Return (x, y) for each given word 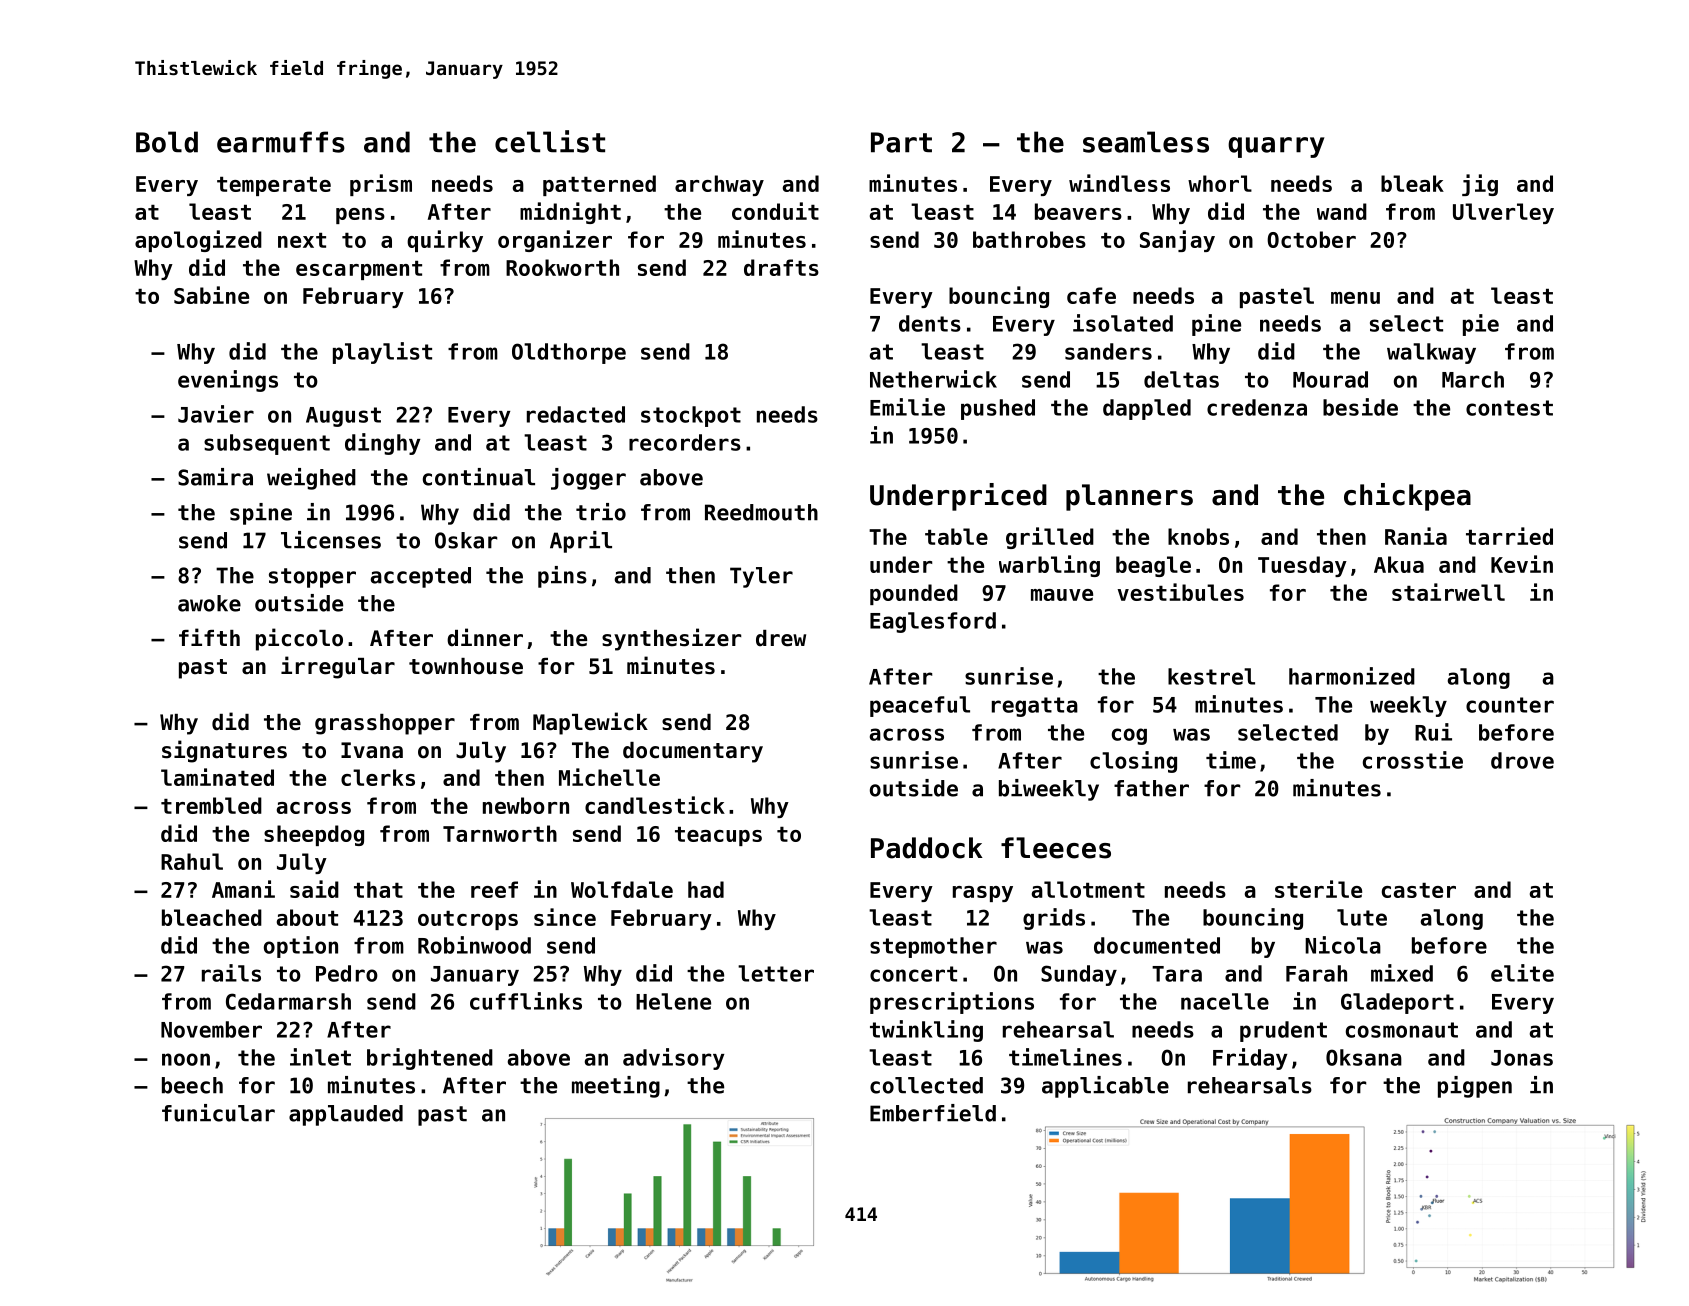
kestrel (1211, 676)
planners (1129, 497)
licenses (331, 540)
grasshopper (385, 724)
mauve (1062, 595)
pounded (914, 594)
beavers (1078, 211)
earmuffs (281, 142)
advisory (673, 1059)
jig (1480, 185)
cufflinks (526, 1001)
